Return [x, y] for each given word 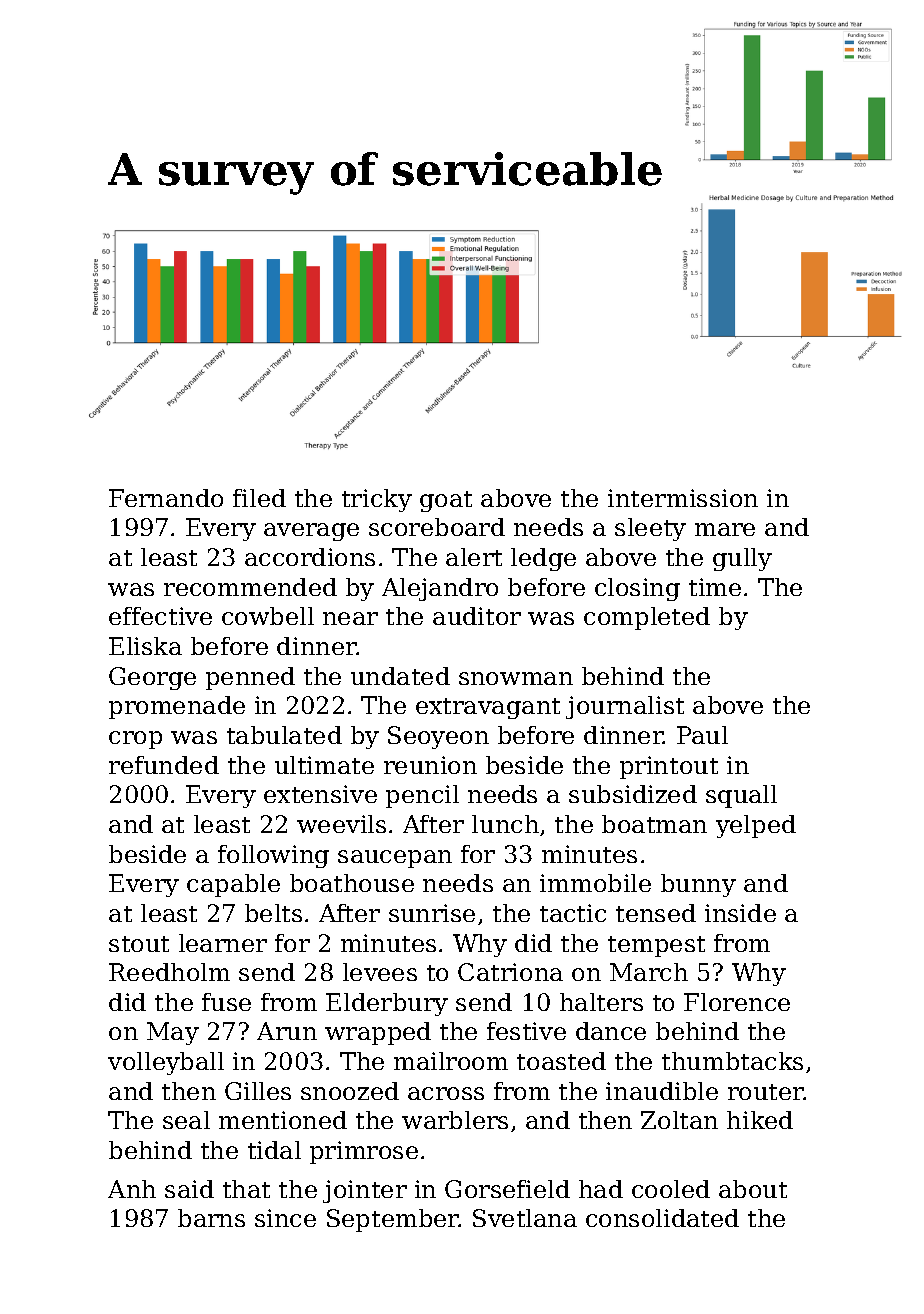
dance [611, 1031]
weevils [341, 824]
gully [742, 559]
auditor [477, 616]
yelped [756, 826]
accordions [310, 557]
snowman [516, 678]
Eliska [145, 646]
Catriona [510, 972]
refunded [164, 765]
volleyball [166, 1063]
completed [647, 618]
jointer [365, 1191]
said [189, 1189]
